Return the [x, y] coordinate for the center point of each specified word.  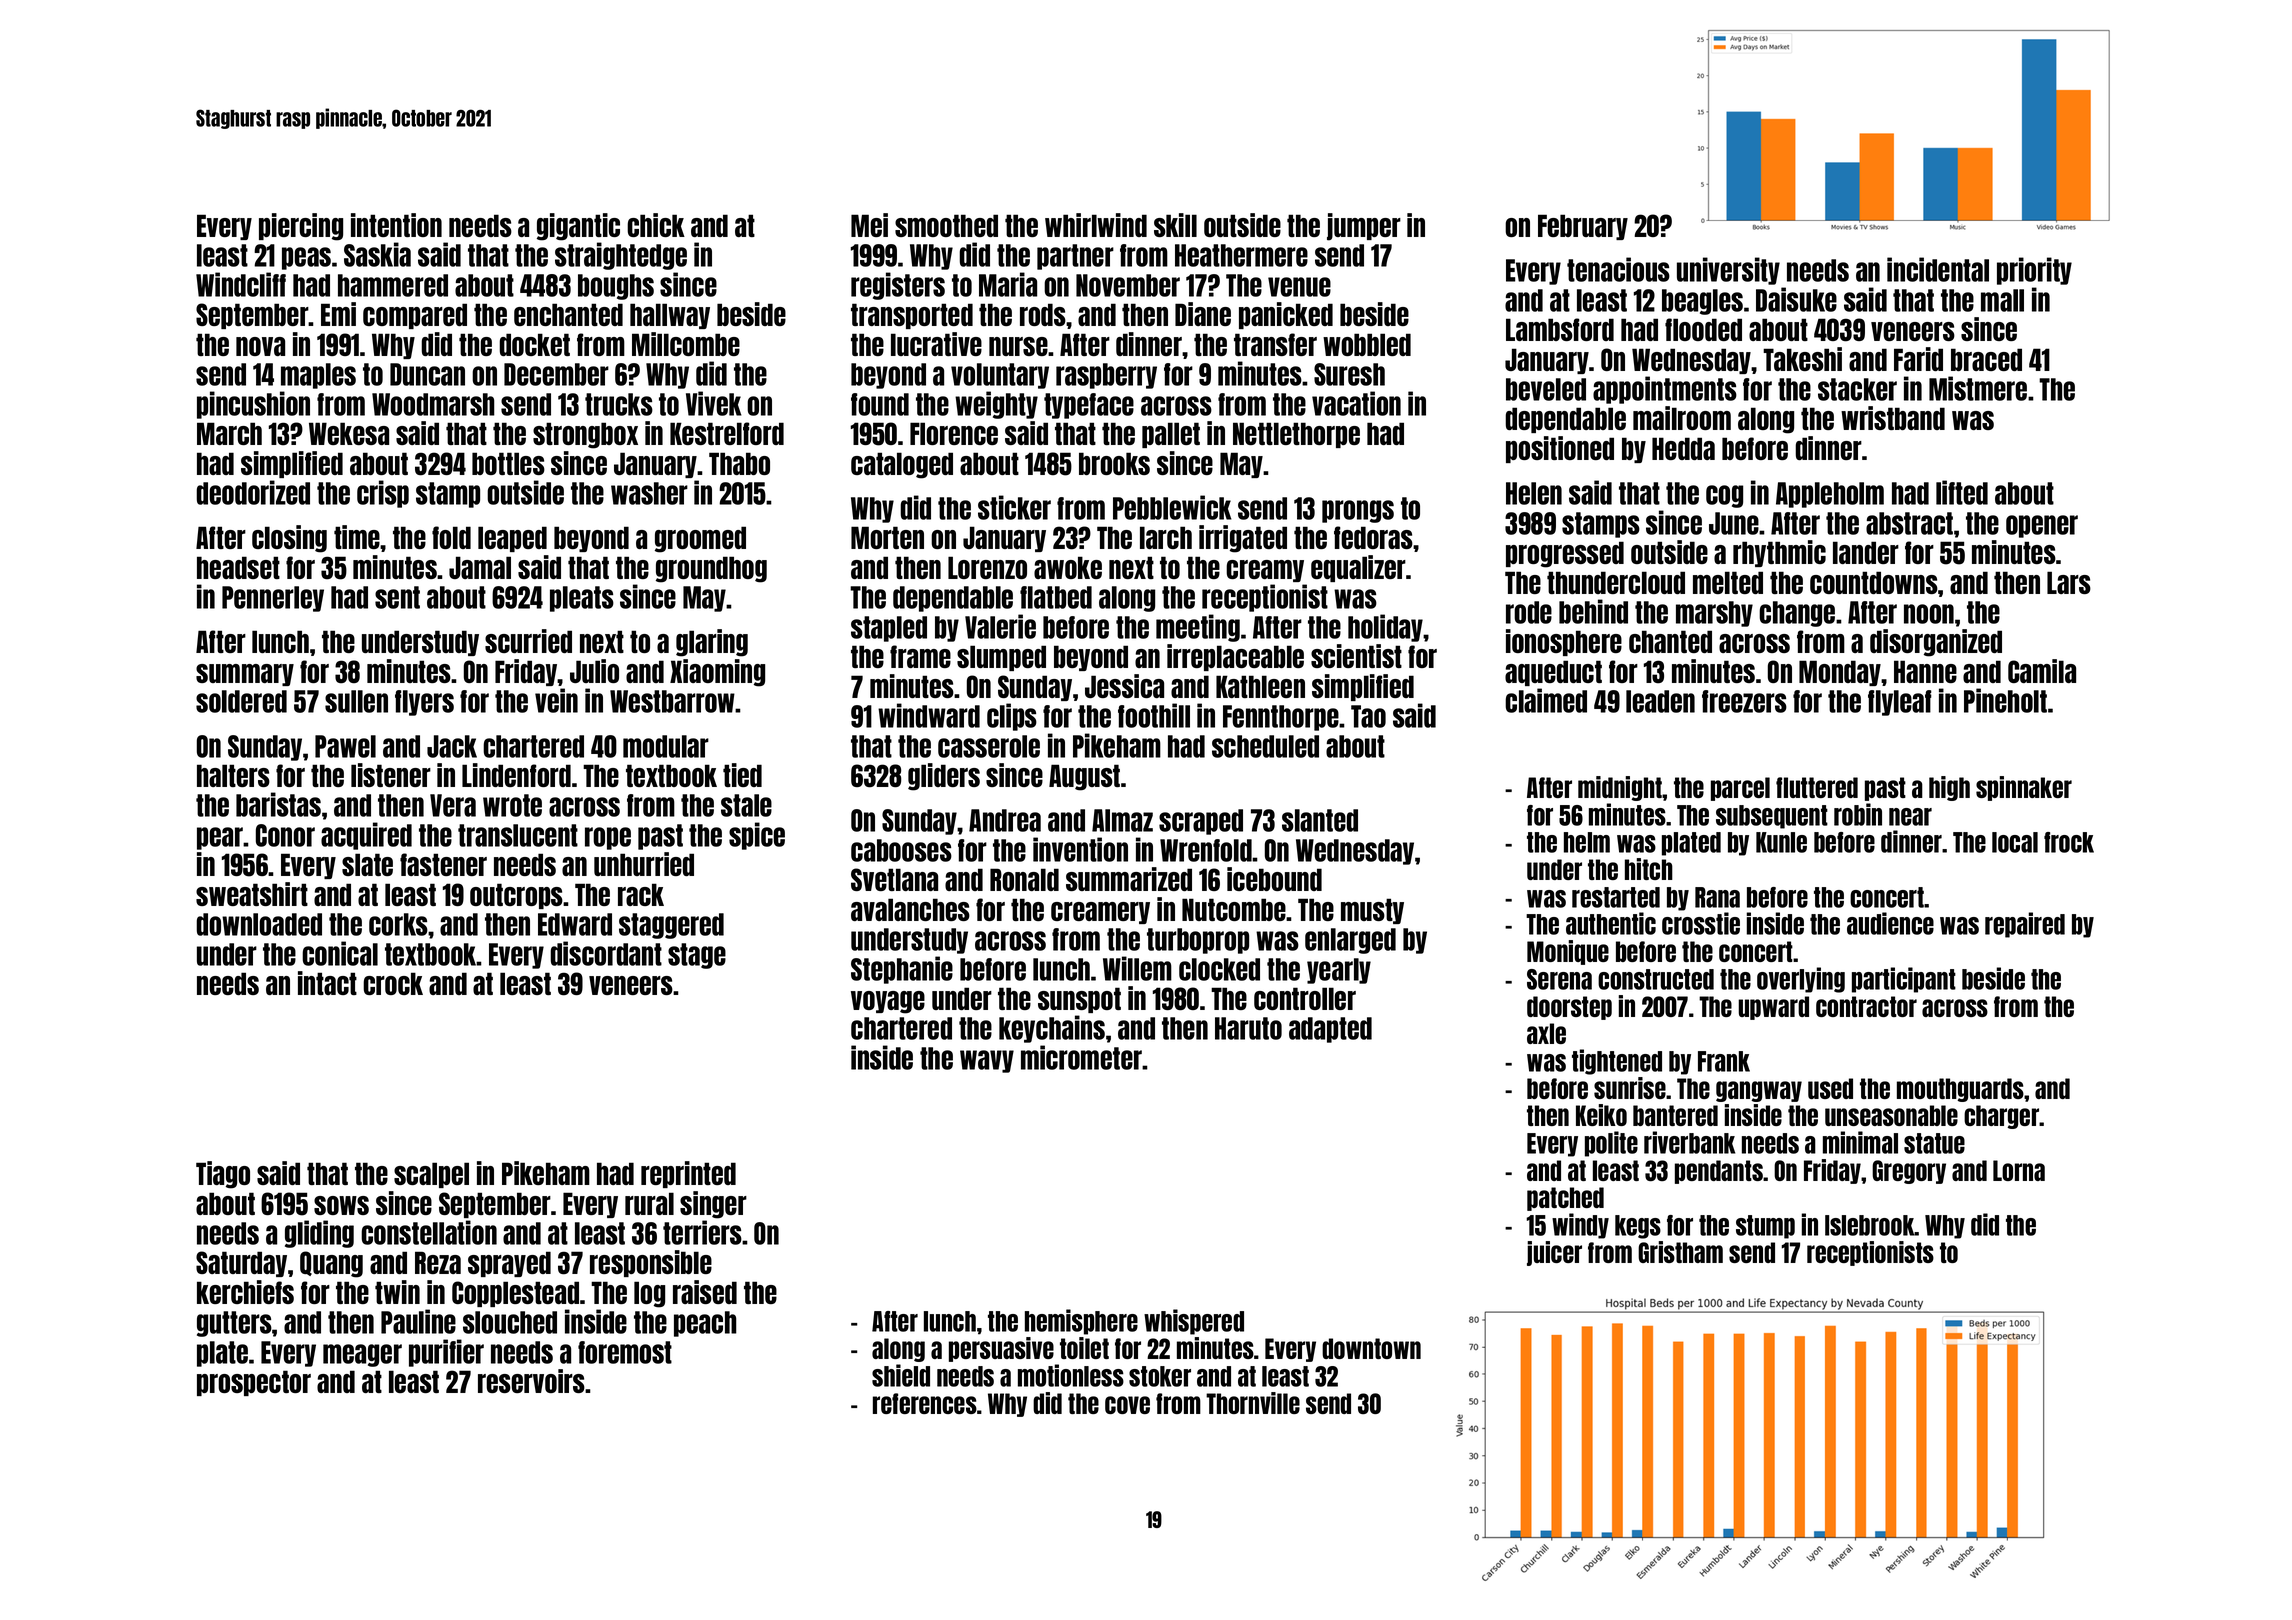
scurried [528, 641]
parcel [1740, 789]
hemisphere [1081, 1322]
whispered [1194, 1322]
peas [306, 258]
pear [220, 838]
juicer [1554, 1253]
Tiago [223, 1175]
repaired [2025, 925]
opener [2042, 526]
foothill [1154, 715]
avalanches [910, 909]
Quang [331, 1264]
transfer [1275, 344]
